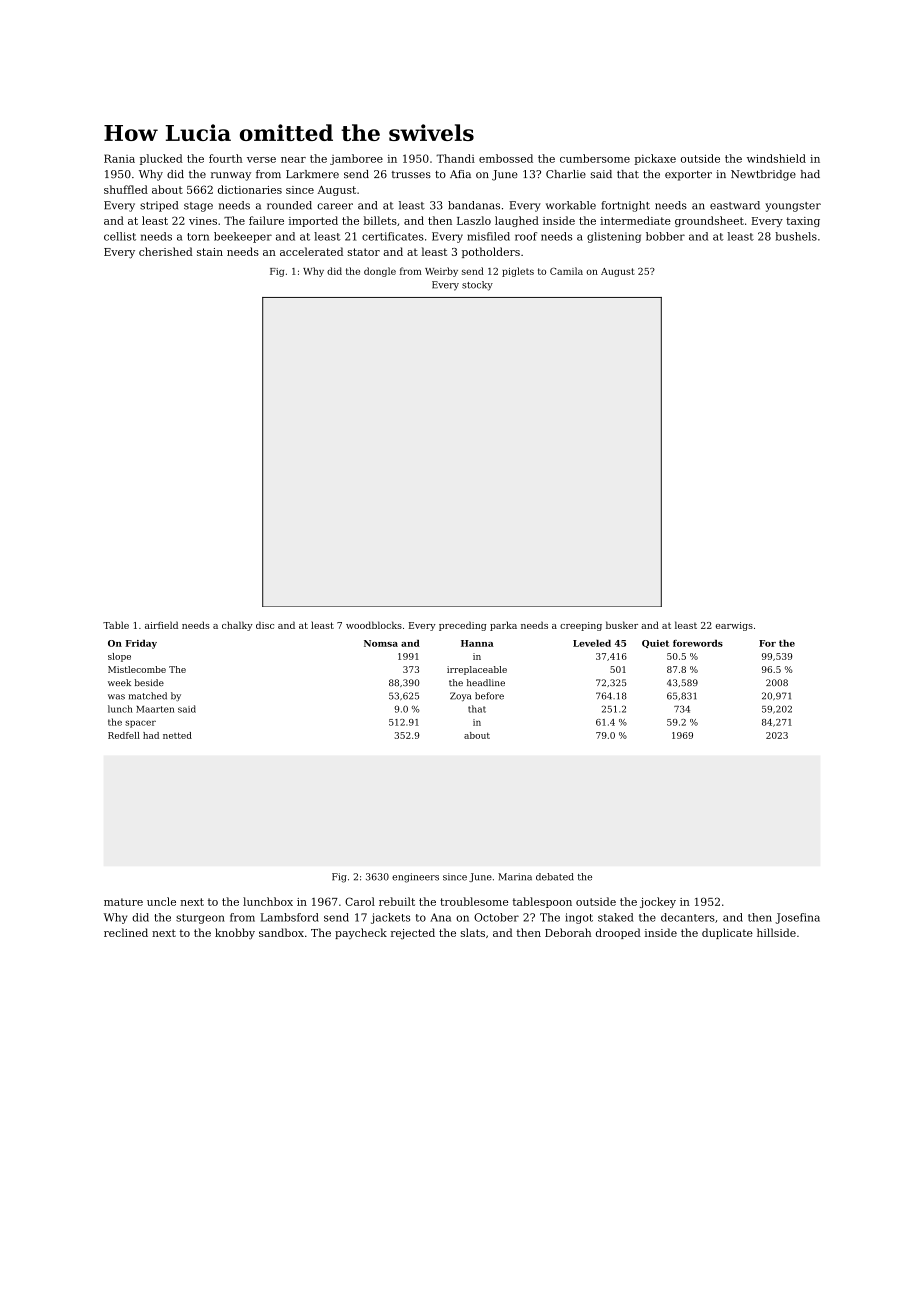  Describe the element at coordinates (311, 251) in the image. I see `accelerated` at that location.
